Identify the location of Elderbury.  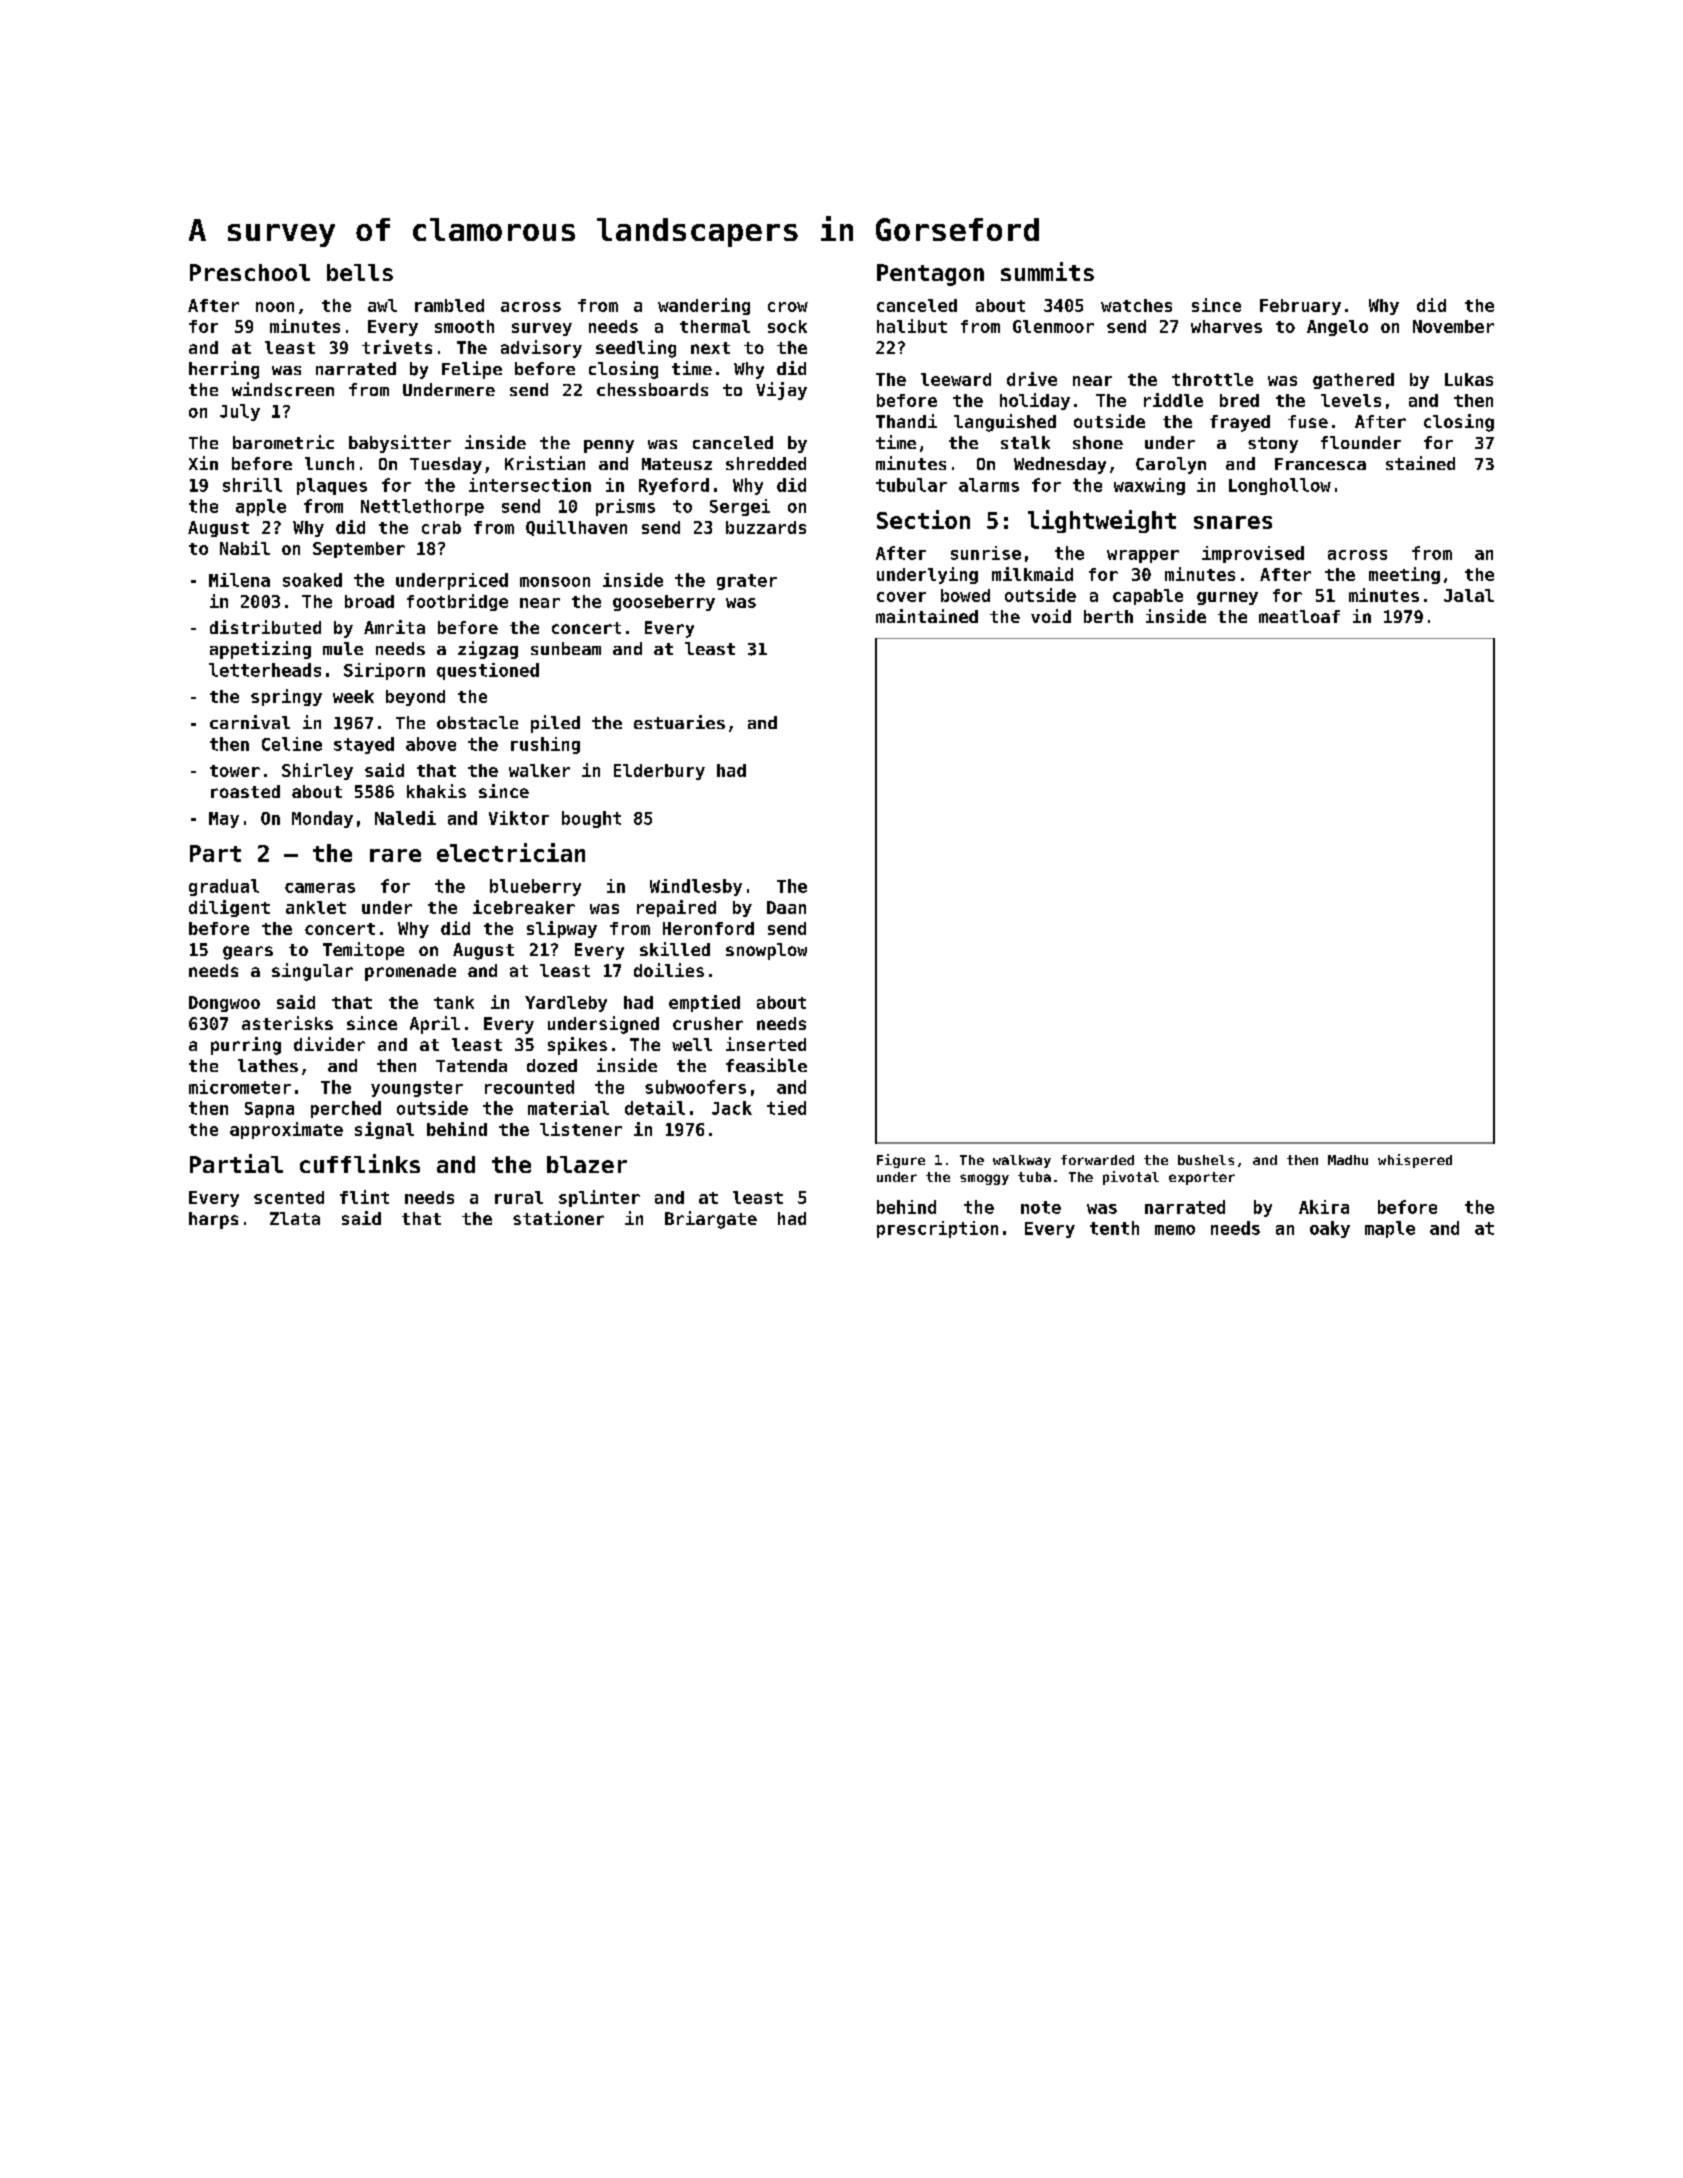
(659, 772).
